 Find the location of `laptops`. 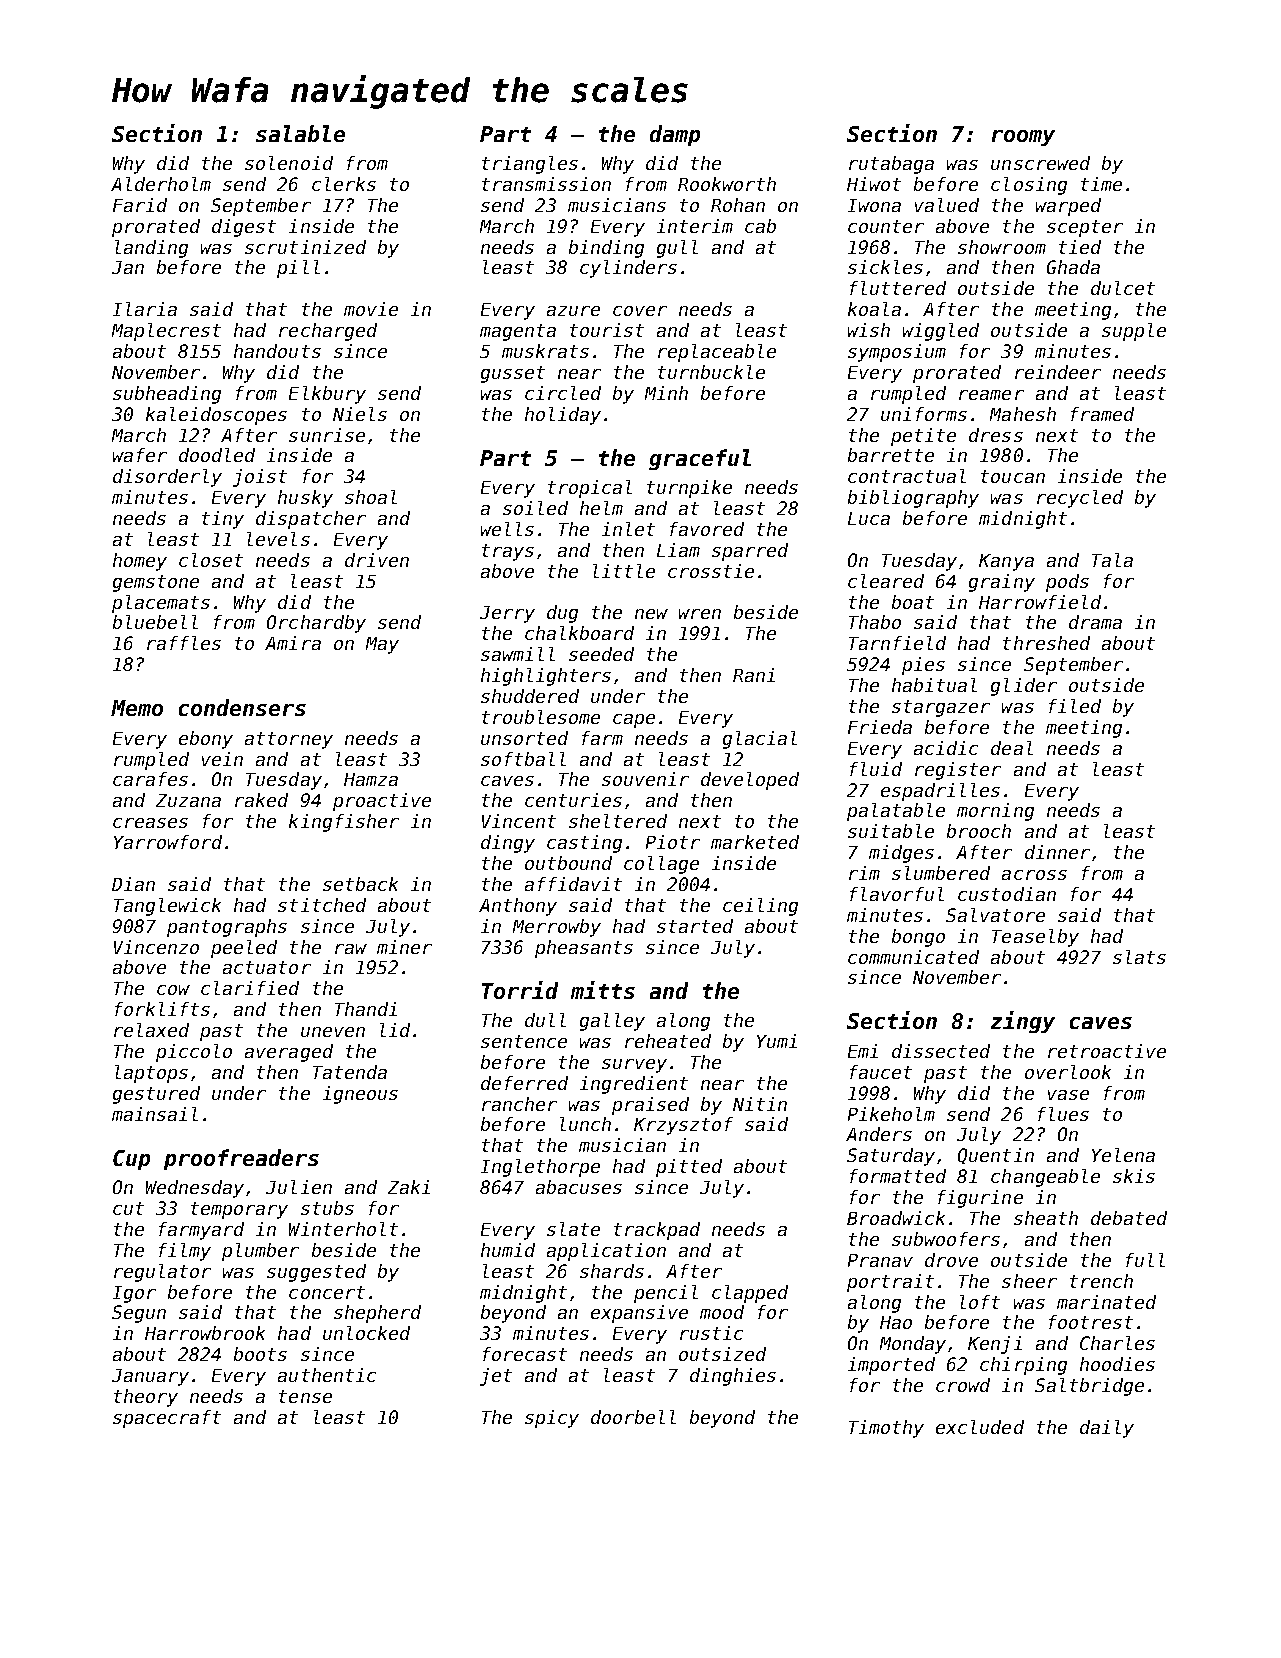

laptops is located at coordinates (151, 1074).
